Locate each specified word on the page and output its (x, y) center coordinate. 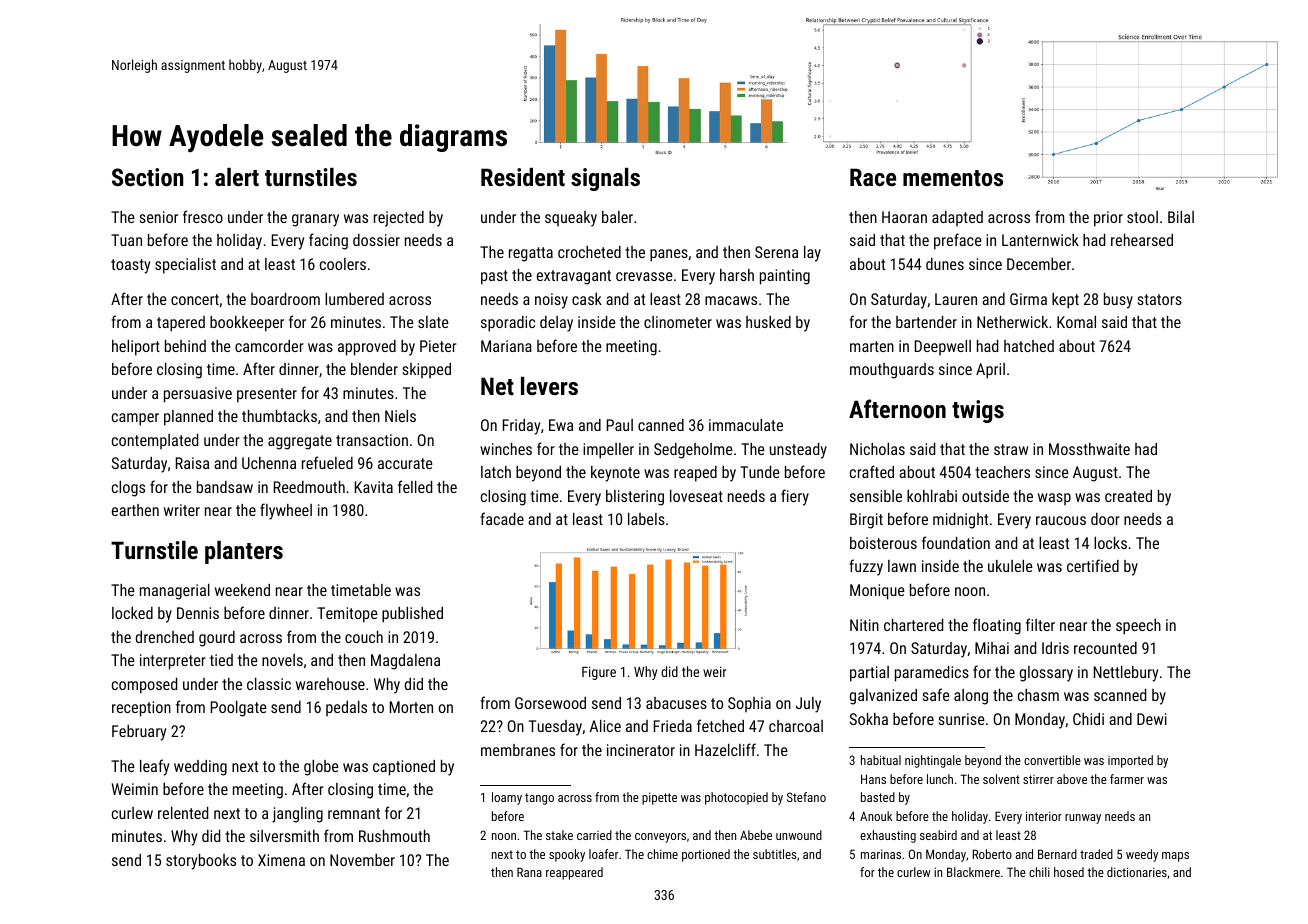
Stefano (806, 797)
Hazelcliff (725, 749)
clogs (128, 489)
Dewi (1152, 719)
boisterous (883, 543)
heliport (136, 348)
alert (237, 177)
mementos (953, 178)
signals (605, 179)
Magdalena (405, 662)
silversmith (284, 836)
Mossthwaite (1089, 449)
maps (1175, 857)
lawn (902, 566)
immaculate (746, 425)
